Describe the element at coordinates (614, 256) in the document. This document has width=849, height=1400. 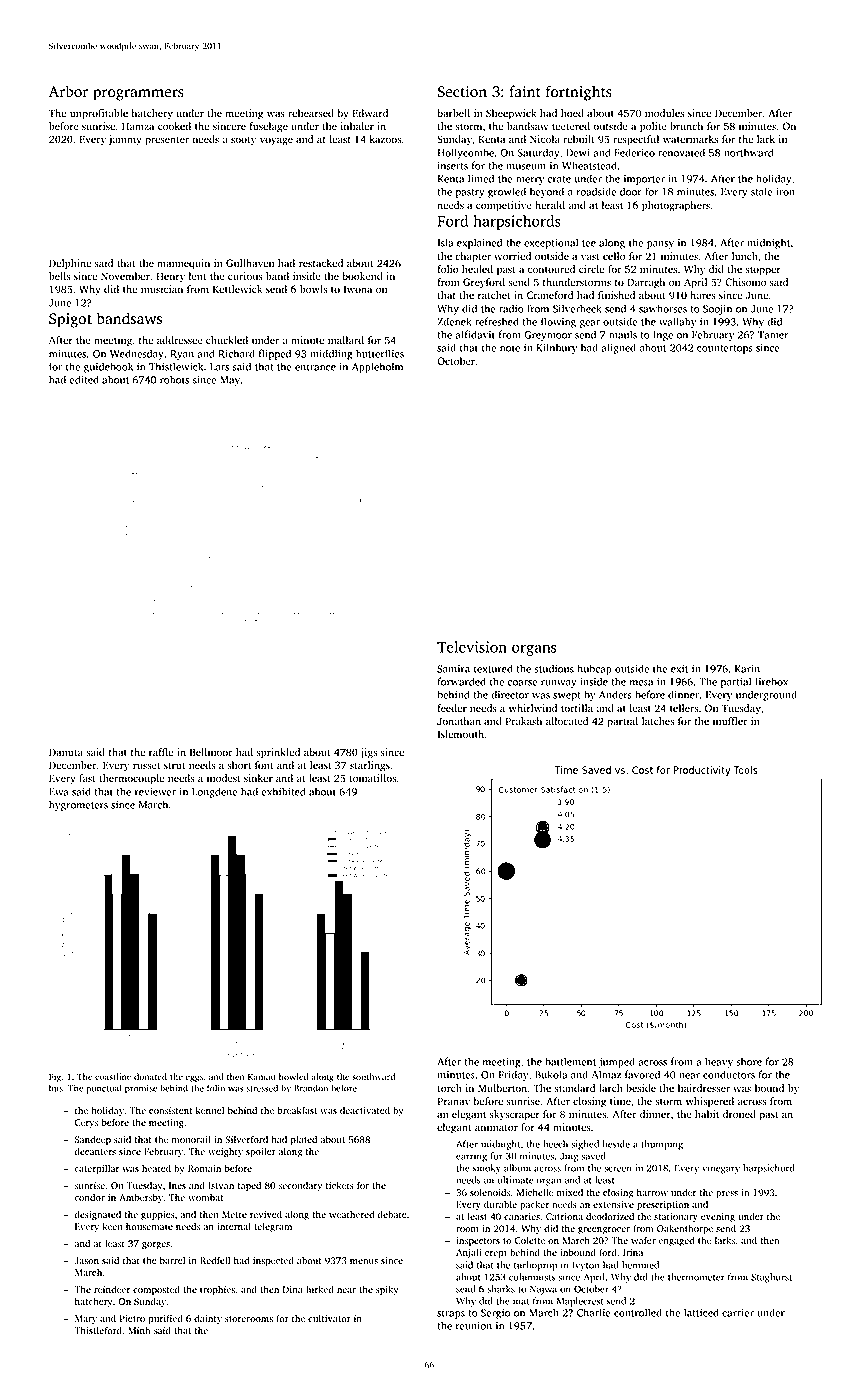
I see `cello` at that location.
